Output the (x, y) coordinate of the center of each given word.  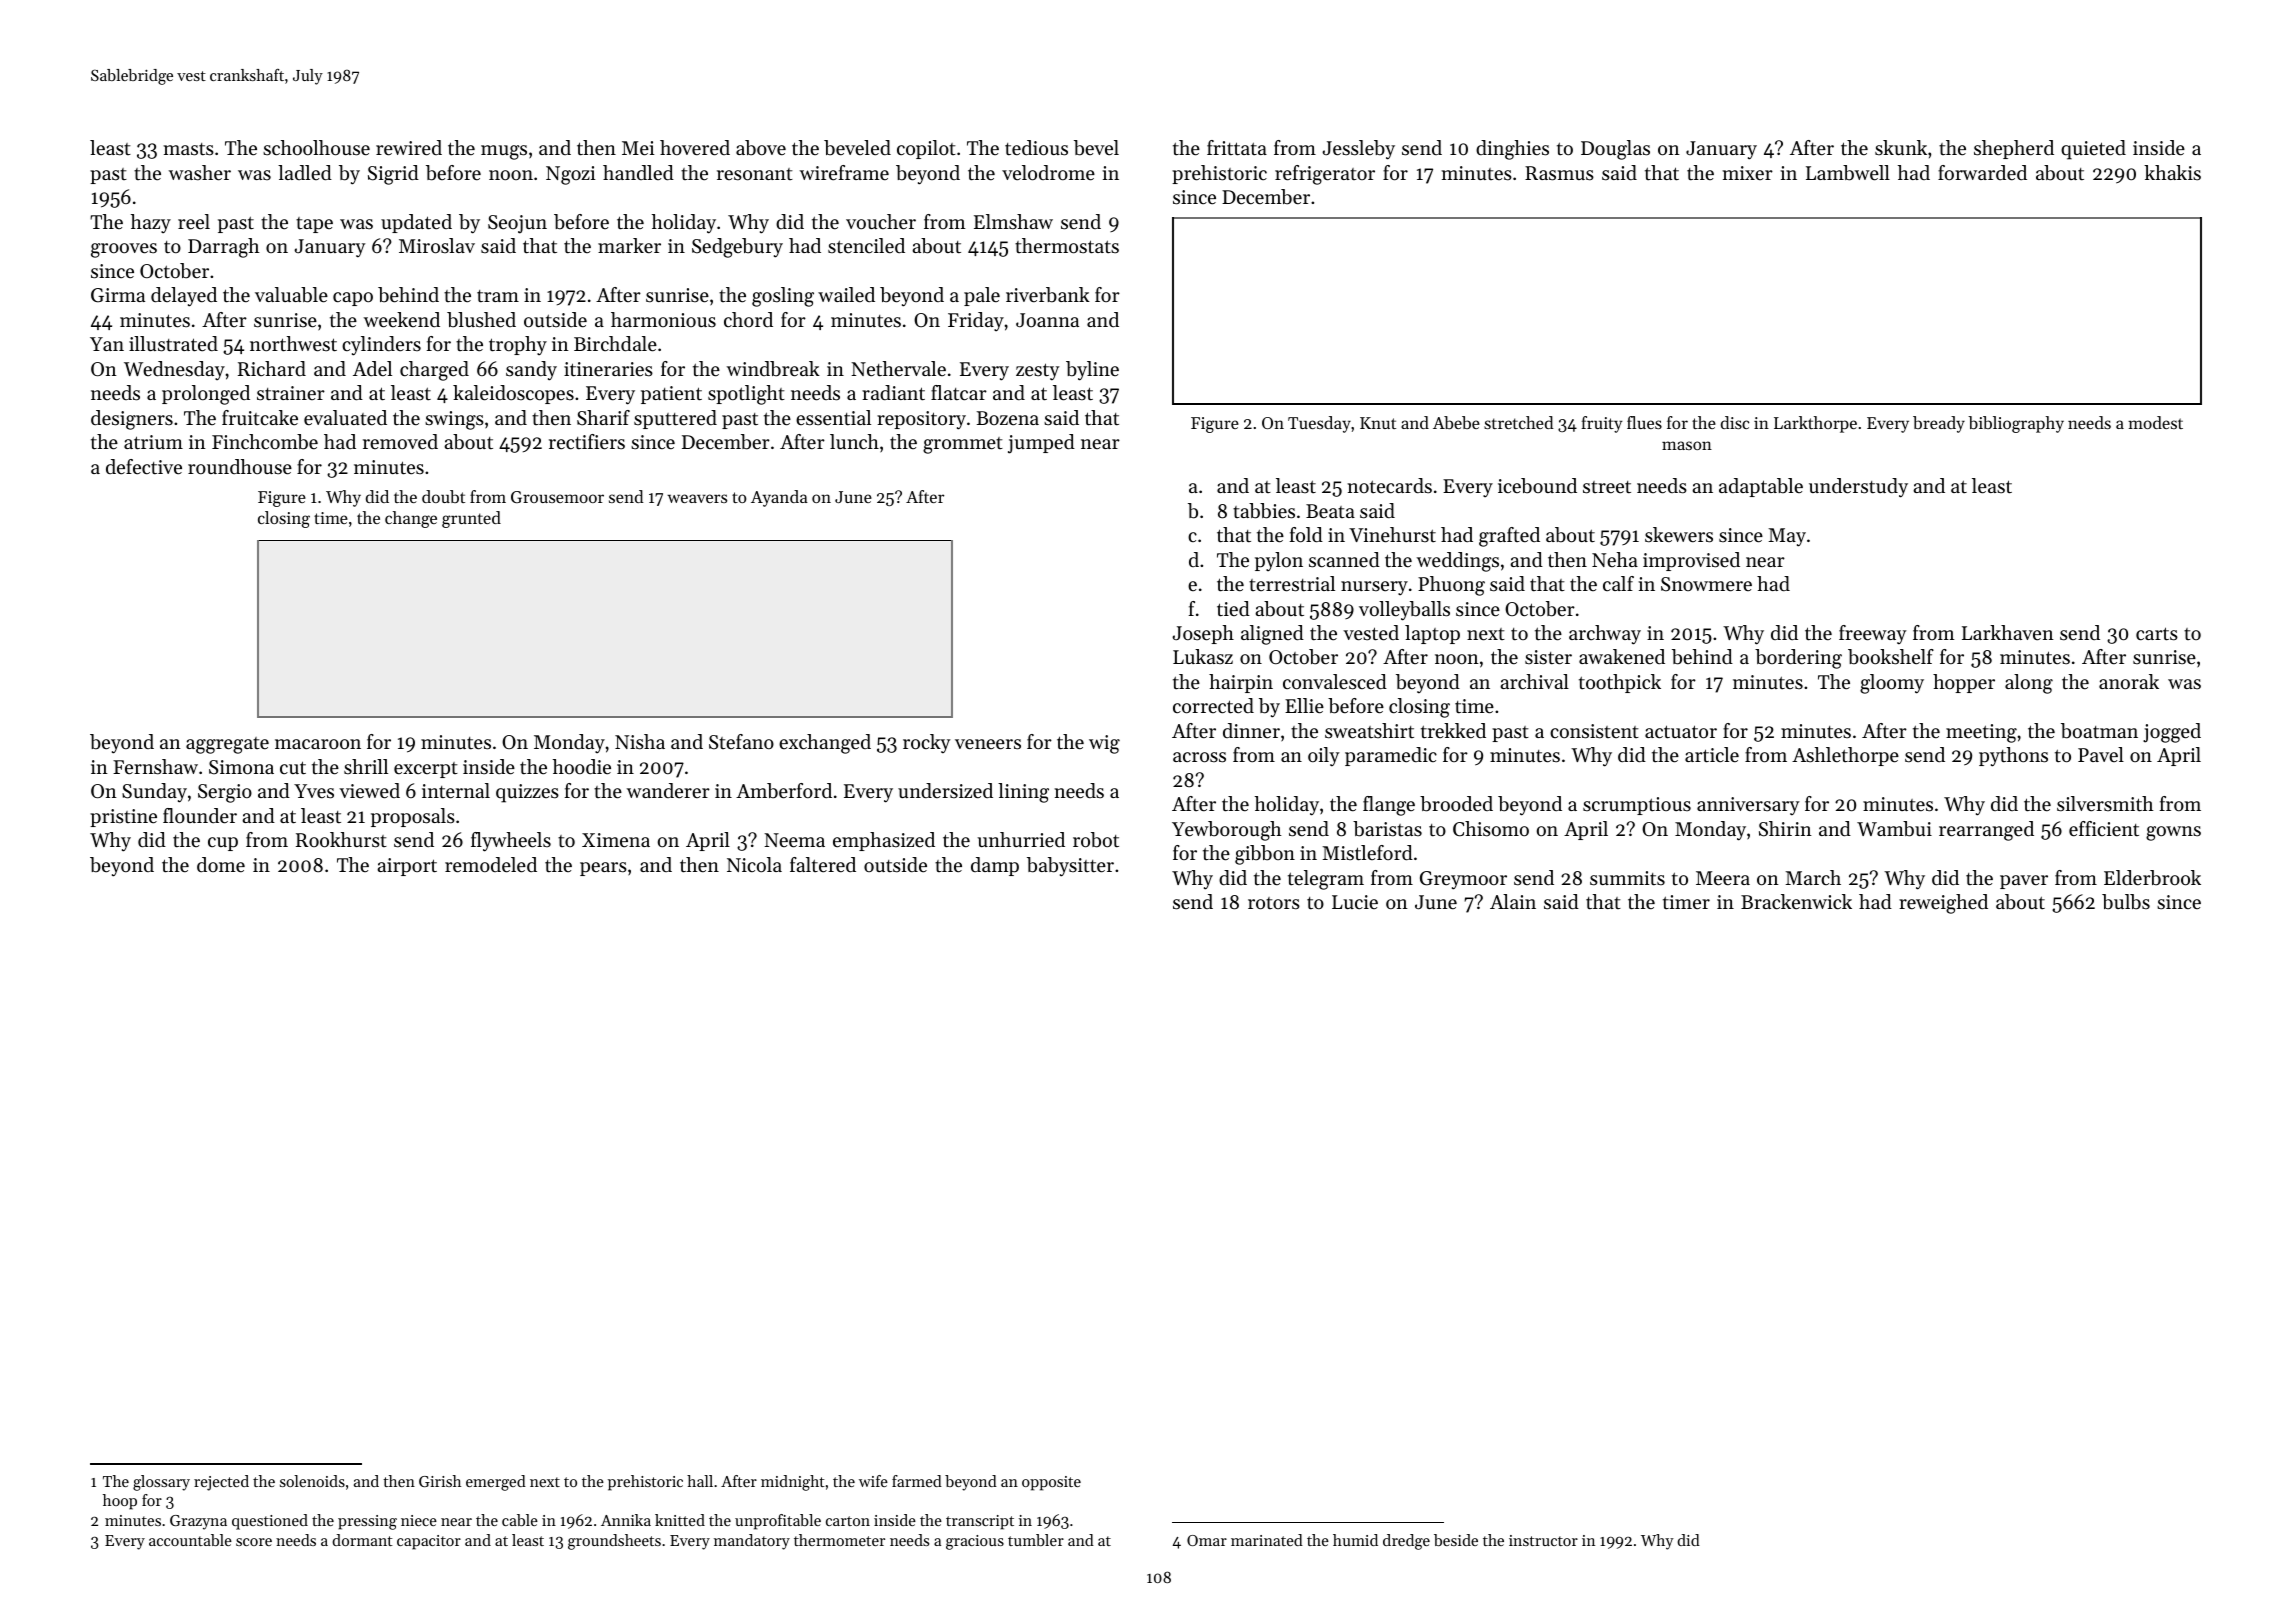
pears (603, 869)
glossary (161, 1483)
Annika (626, 1520)
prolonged (206, 395)
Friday (976, 321)
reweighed (1943, 904)
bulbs (2126, 902)
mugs (504, 152)
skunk (1901, 147)
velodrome (1048, 173)
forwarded (1982, 172)
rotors (1274, 903)
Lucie (1355, 902)
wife (873, 1481)
